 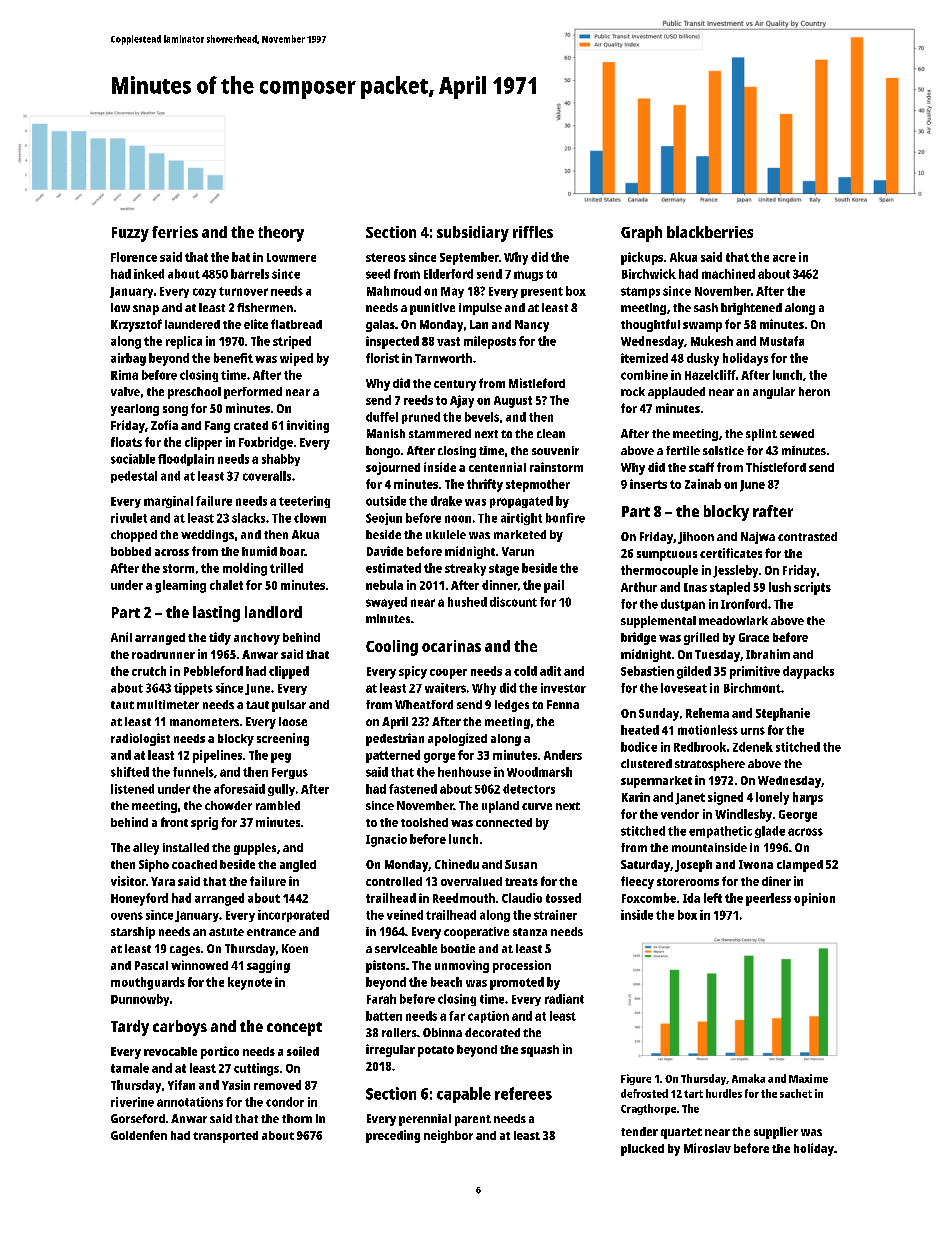 What do you see at coordinates (701, 638) in the screenshot?
I see `grilled` at bounding box center [701, 638].
